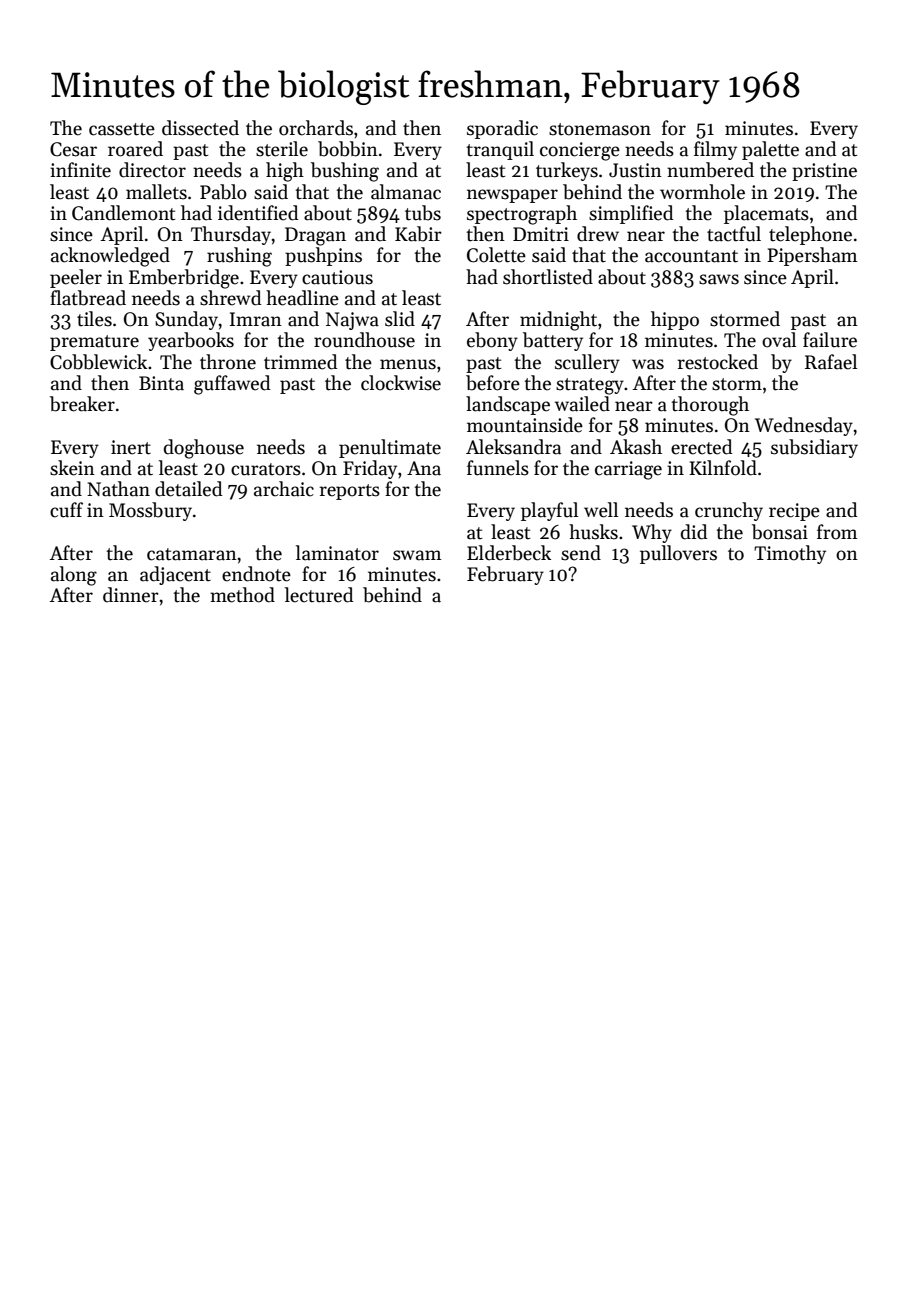 This document has width=908, height=1316. What do you see at coordinates (80, 170) in the document?
I see `infinite` at bounding box center [80, 170].
